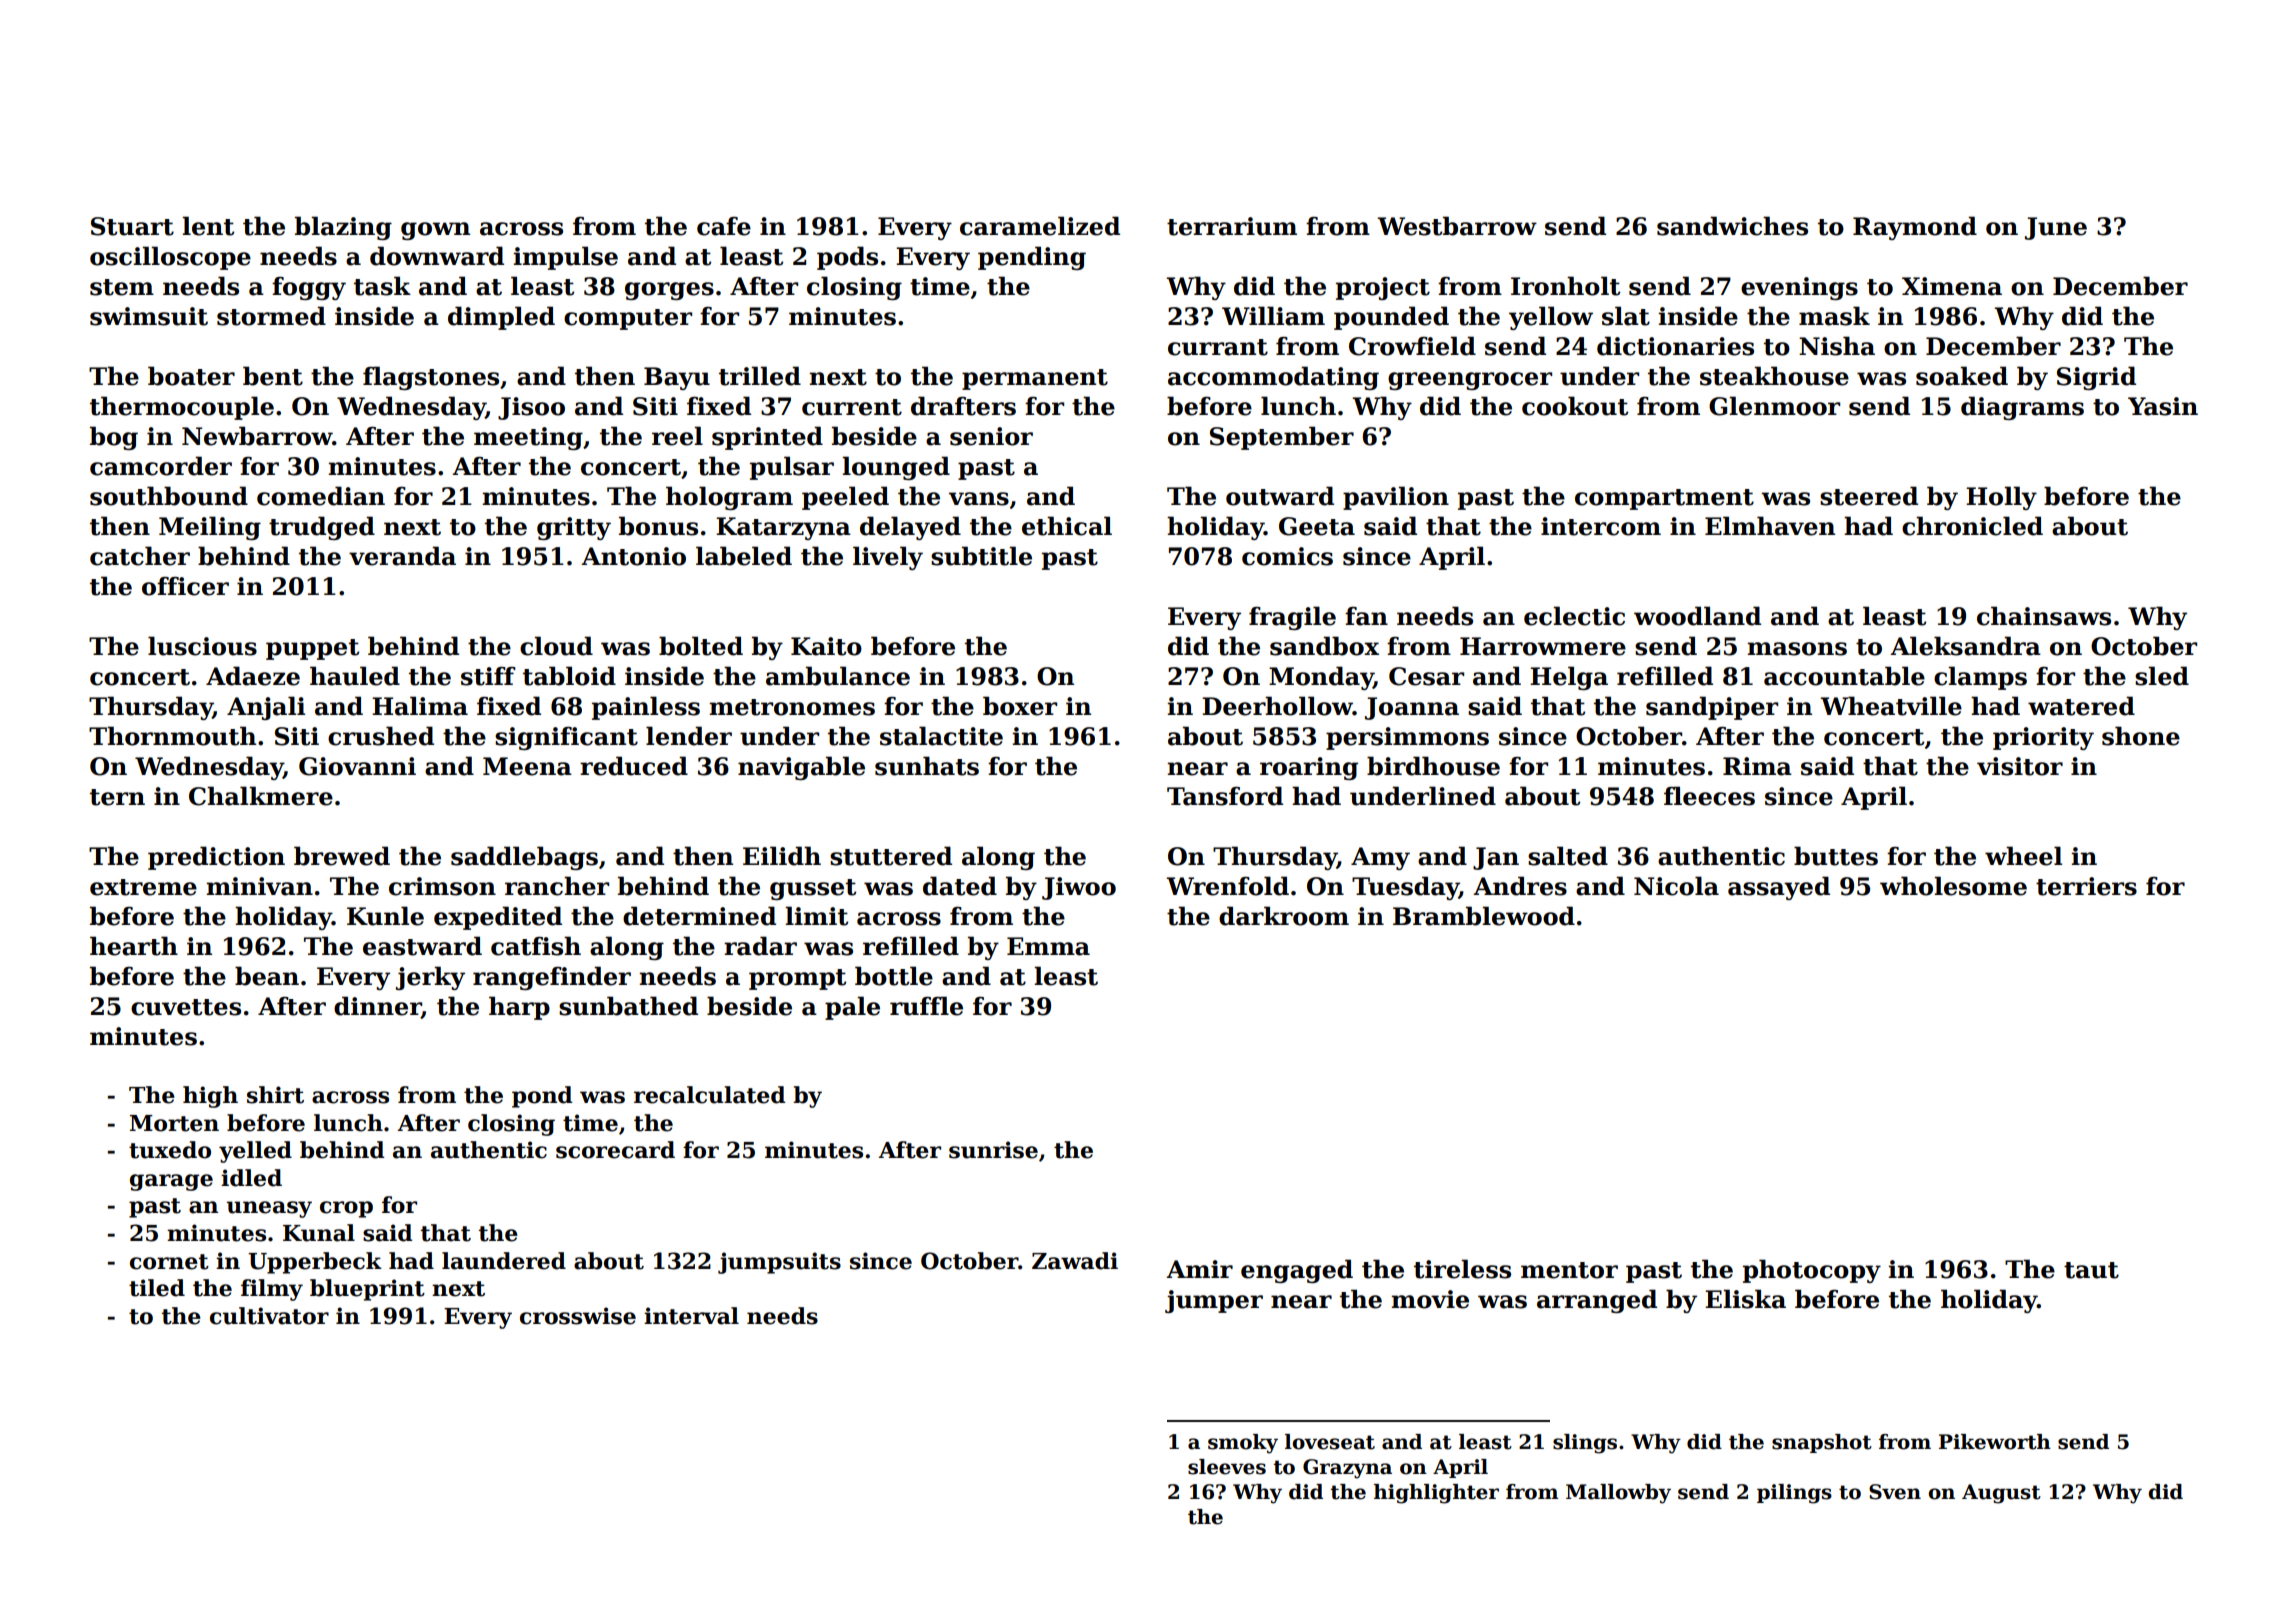 The height and width of the image is (1620, 2292). Describe the element at coordinates (1040, 226) in the image. I see `caramelized` at that location.
